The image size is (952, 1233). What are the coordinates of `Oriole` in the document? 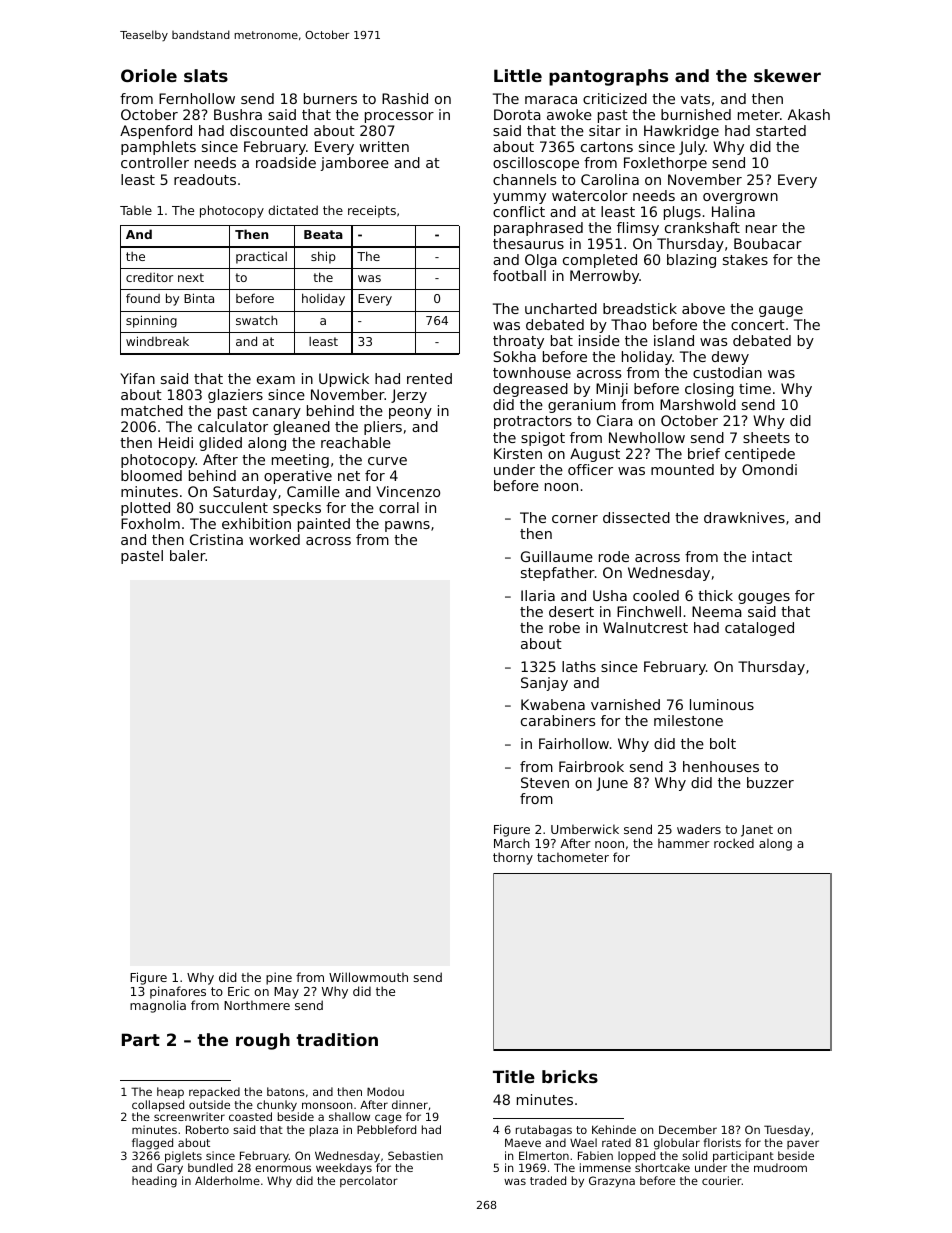 It's located at (149, 75).
